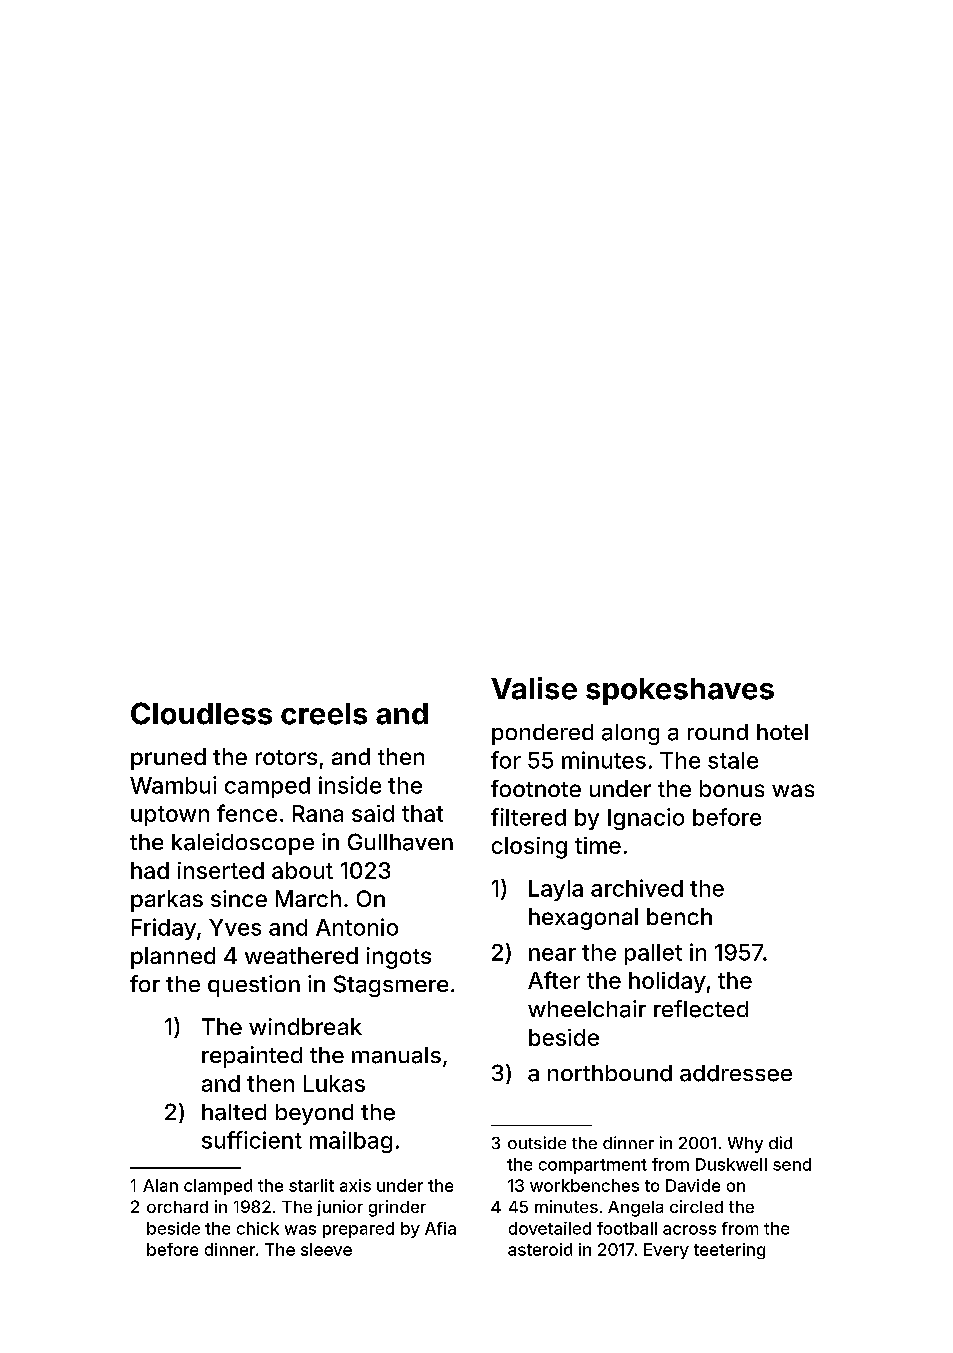 Image resolution: width=953 pixels, height=1353 pixels. I want to click on teetering, so click(729, 1251).
